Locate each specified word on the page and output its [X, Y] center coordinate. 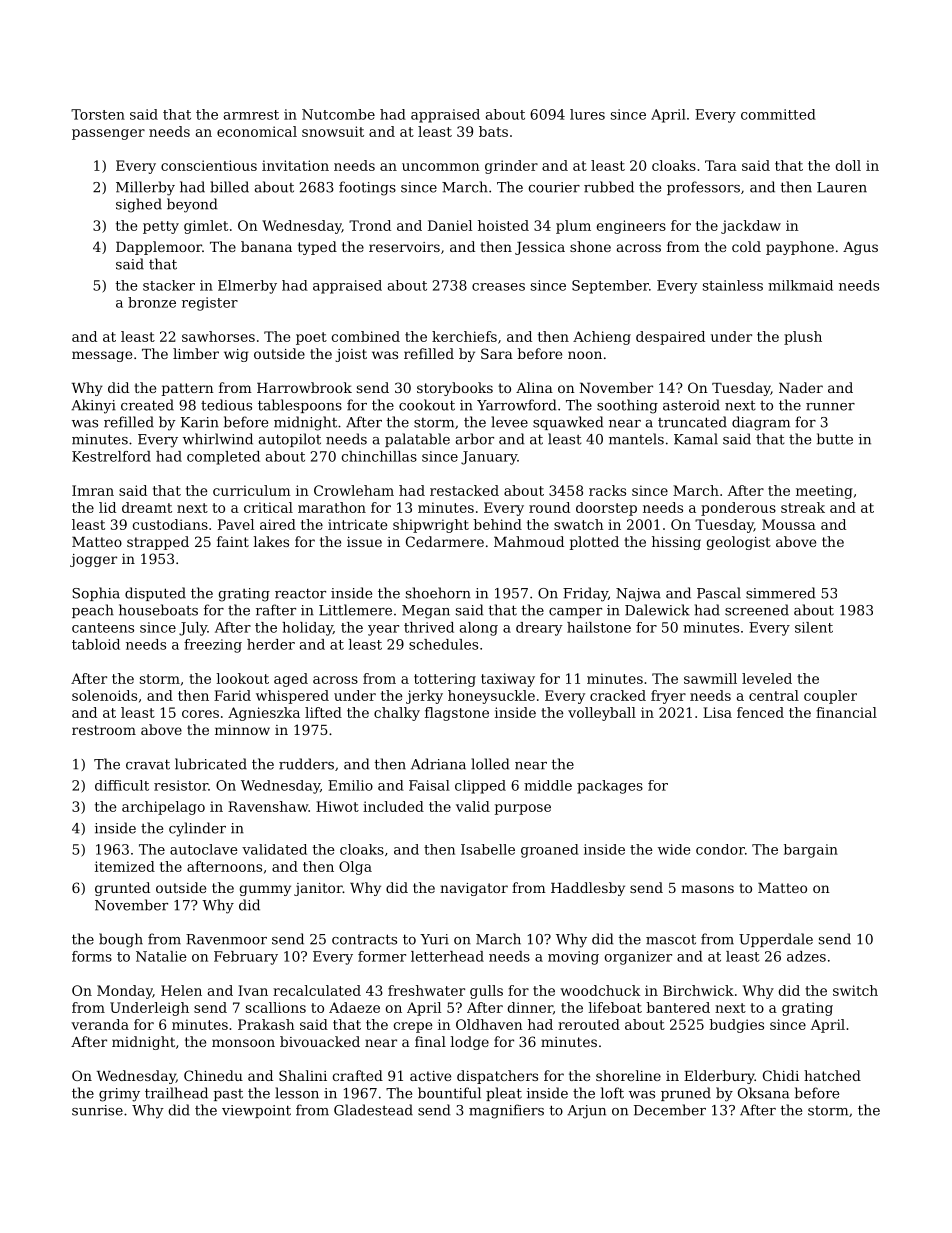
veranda [100, 1024]
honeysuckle [491, 697]
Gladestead [373, 1110]
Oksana [763, 1093]
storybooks [455, 389]
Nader [801, 387]
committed [778, 114]
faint [233, 541]
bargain [811, 851]
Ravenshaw [268, 806]
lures [587, 114]
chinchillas [379, 456]
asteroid [691, 405]
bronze [152, 302]
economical [257, 131]
